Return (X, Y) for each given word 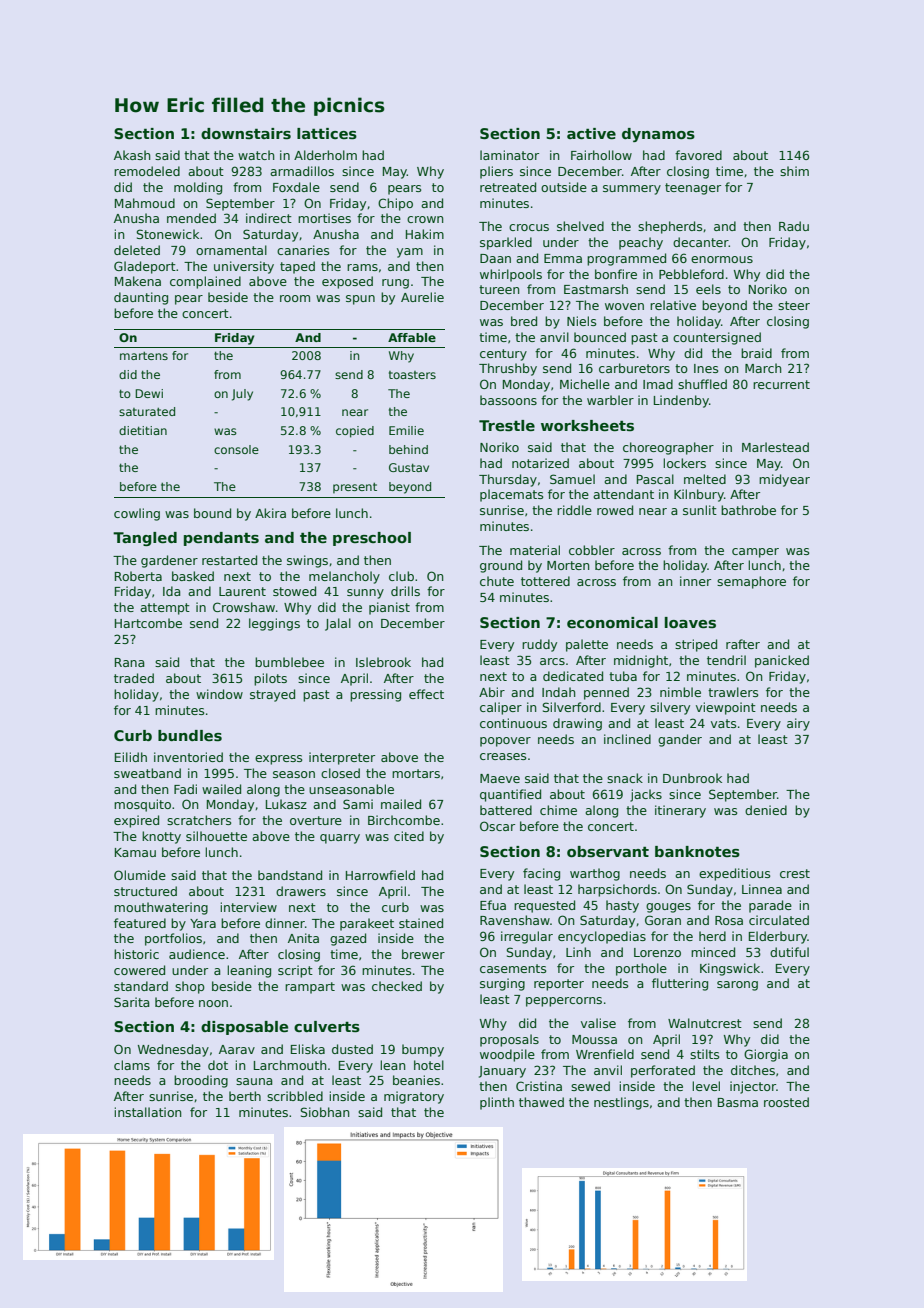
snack (625, 778)
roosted (786, 1102)
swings (307, 561)
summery (632, 190)
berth (245, 1096)
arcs (552, 661)
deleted (137, 250)
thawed (541, 1102)
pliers (496, 172)
